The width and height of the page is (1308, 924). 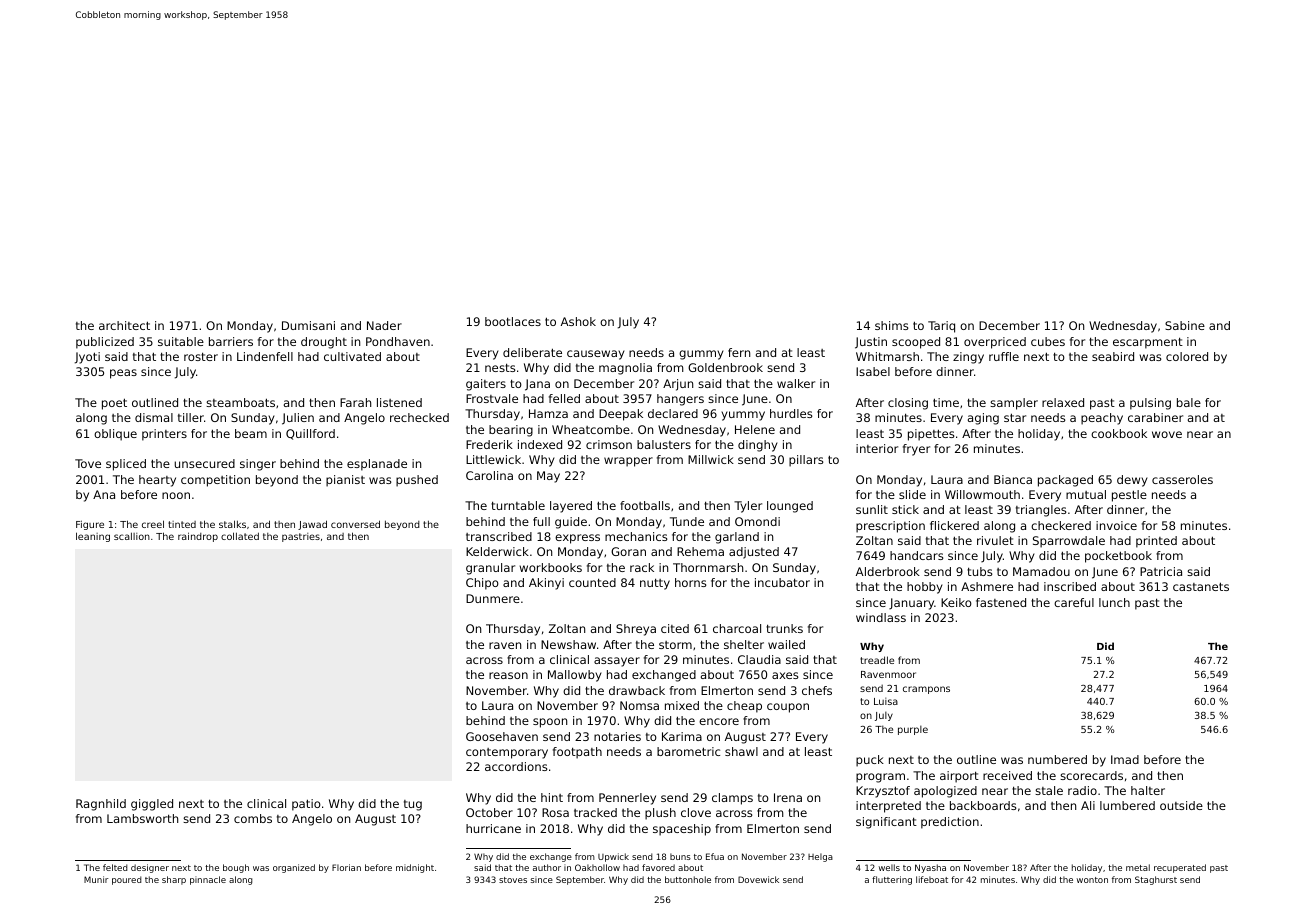 What do you see at coordinates (1119, 433) in the page?
I see `cookbook` at bounding box center [1119, 433].
